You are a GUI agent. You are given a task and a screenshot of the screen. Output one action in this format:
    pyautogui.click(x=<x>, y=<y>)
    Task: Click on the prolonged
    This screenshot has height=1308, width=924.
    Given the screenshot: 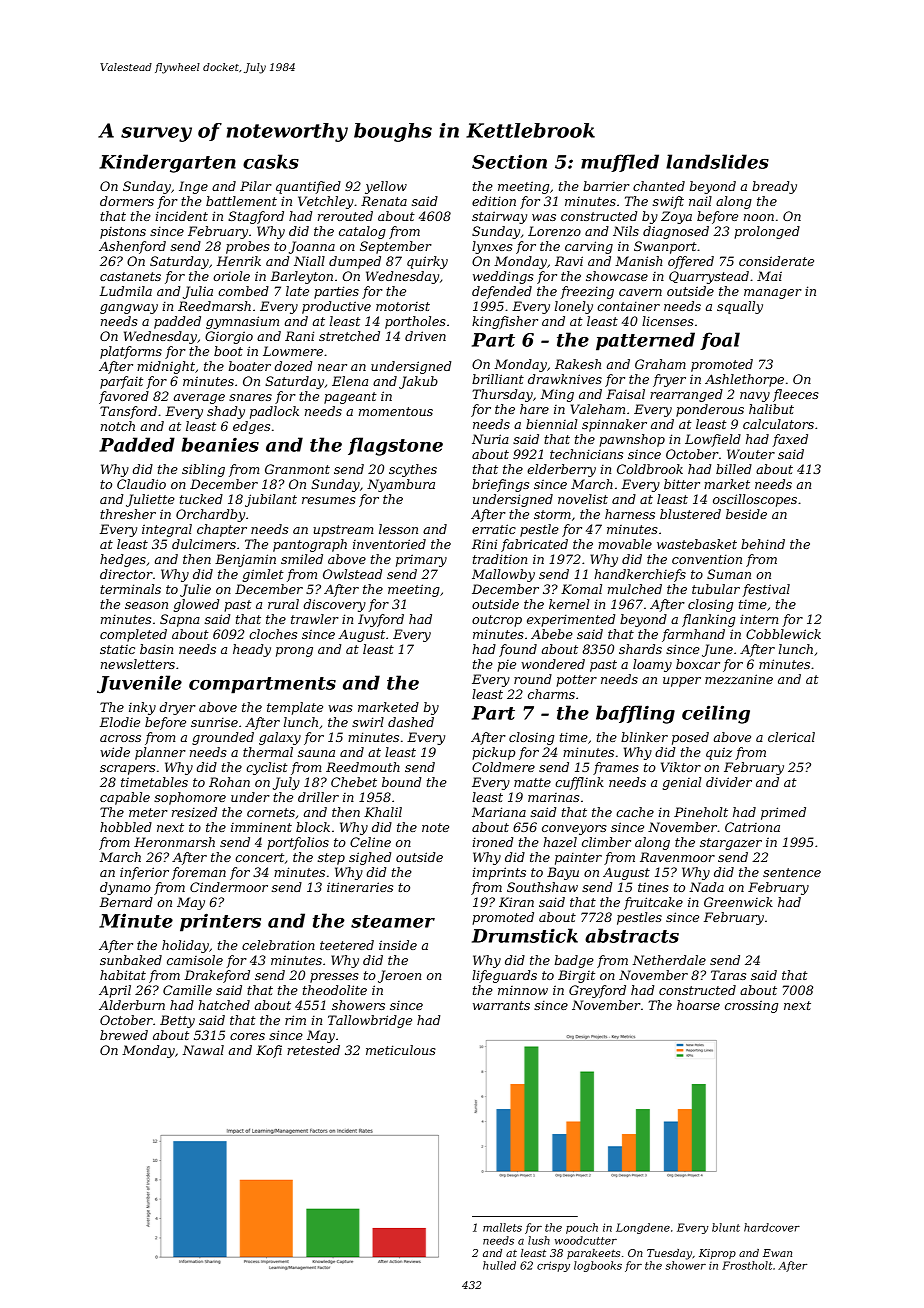 What is the action you would take?
    pyautogui.click(x=767, y=232)
